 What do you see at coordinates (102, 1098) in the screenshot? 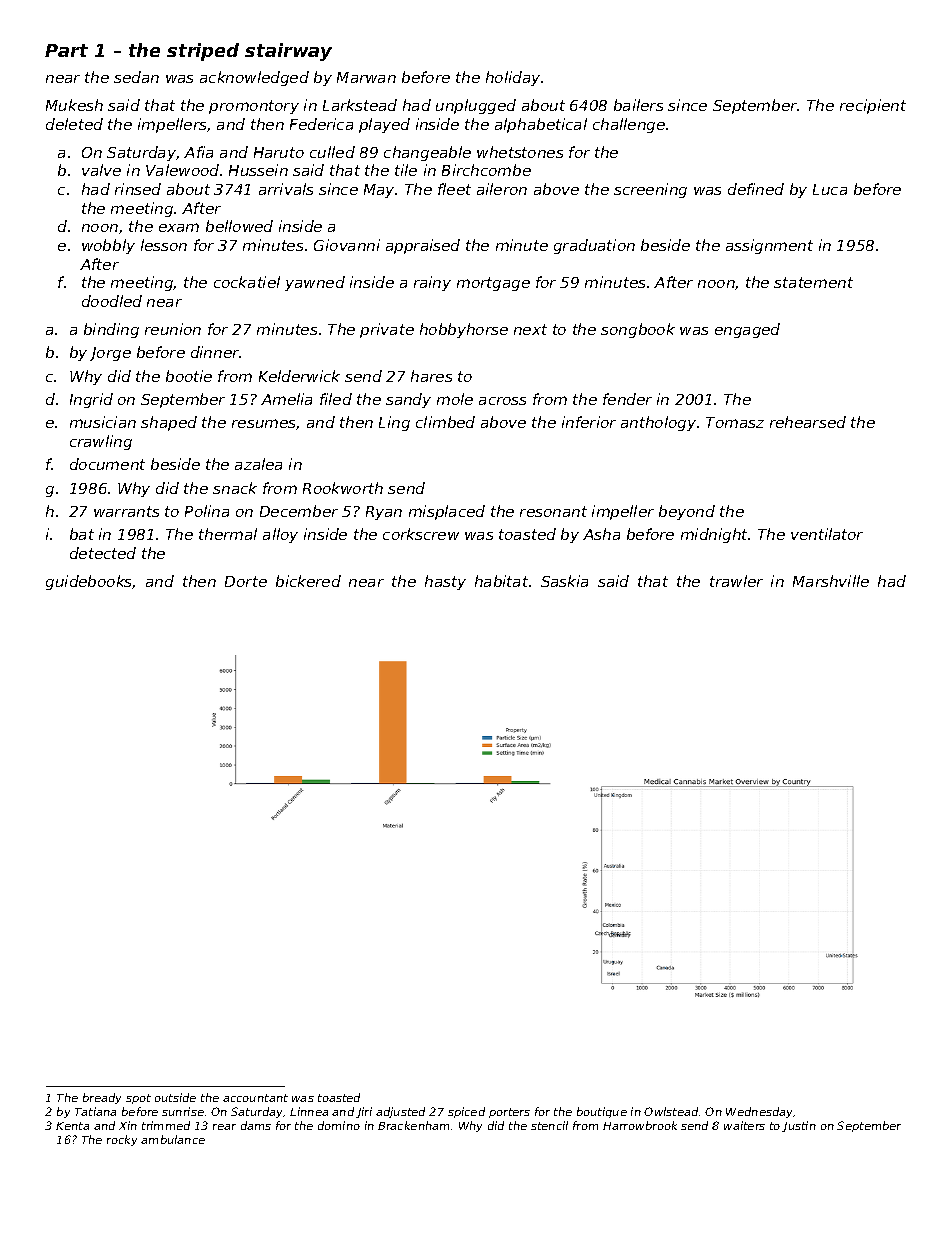
I see `bready` at bounding box center [102, 1098].
